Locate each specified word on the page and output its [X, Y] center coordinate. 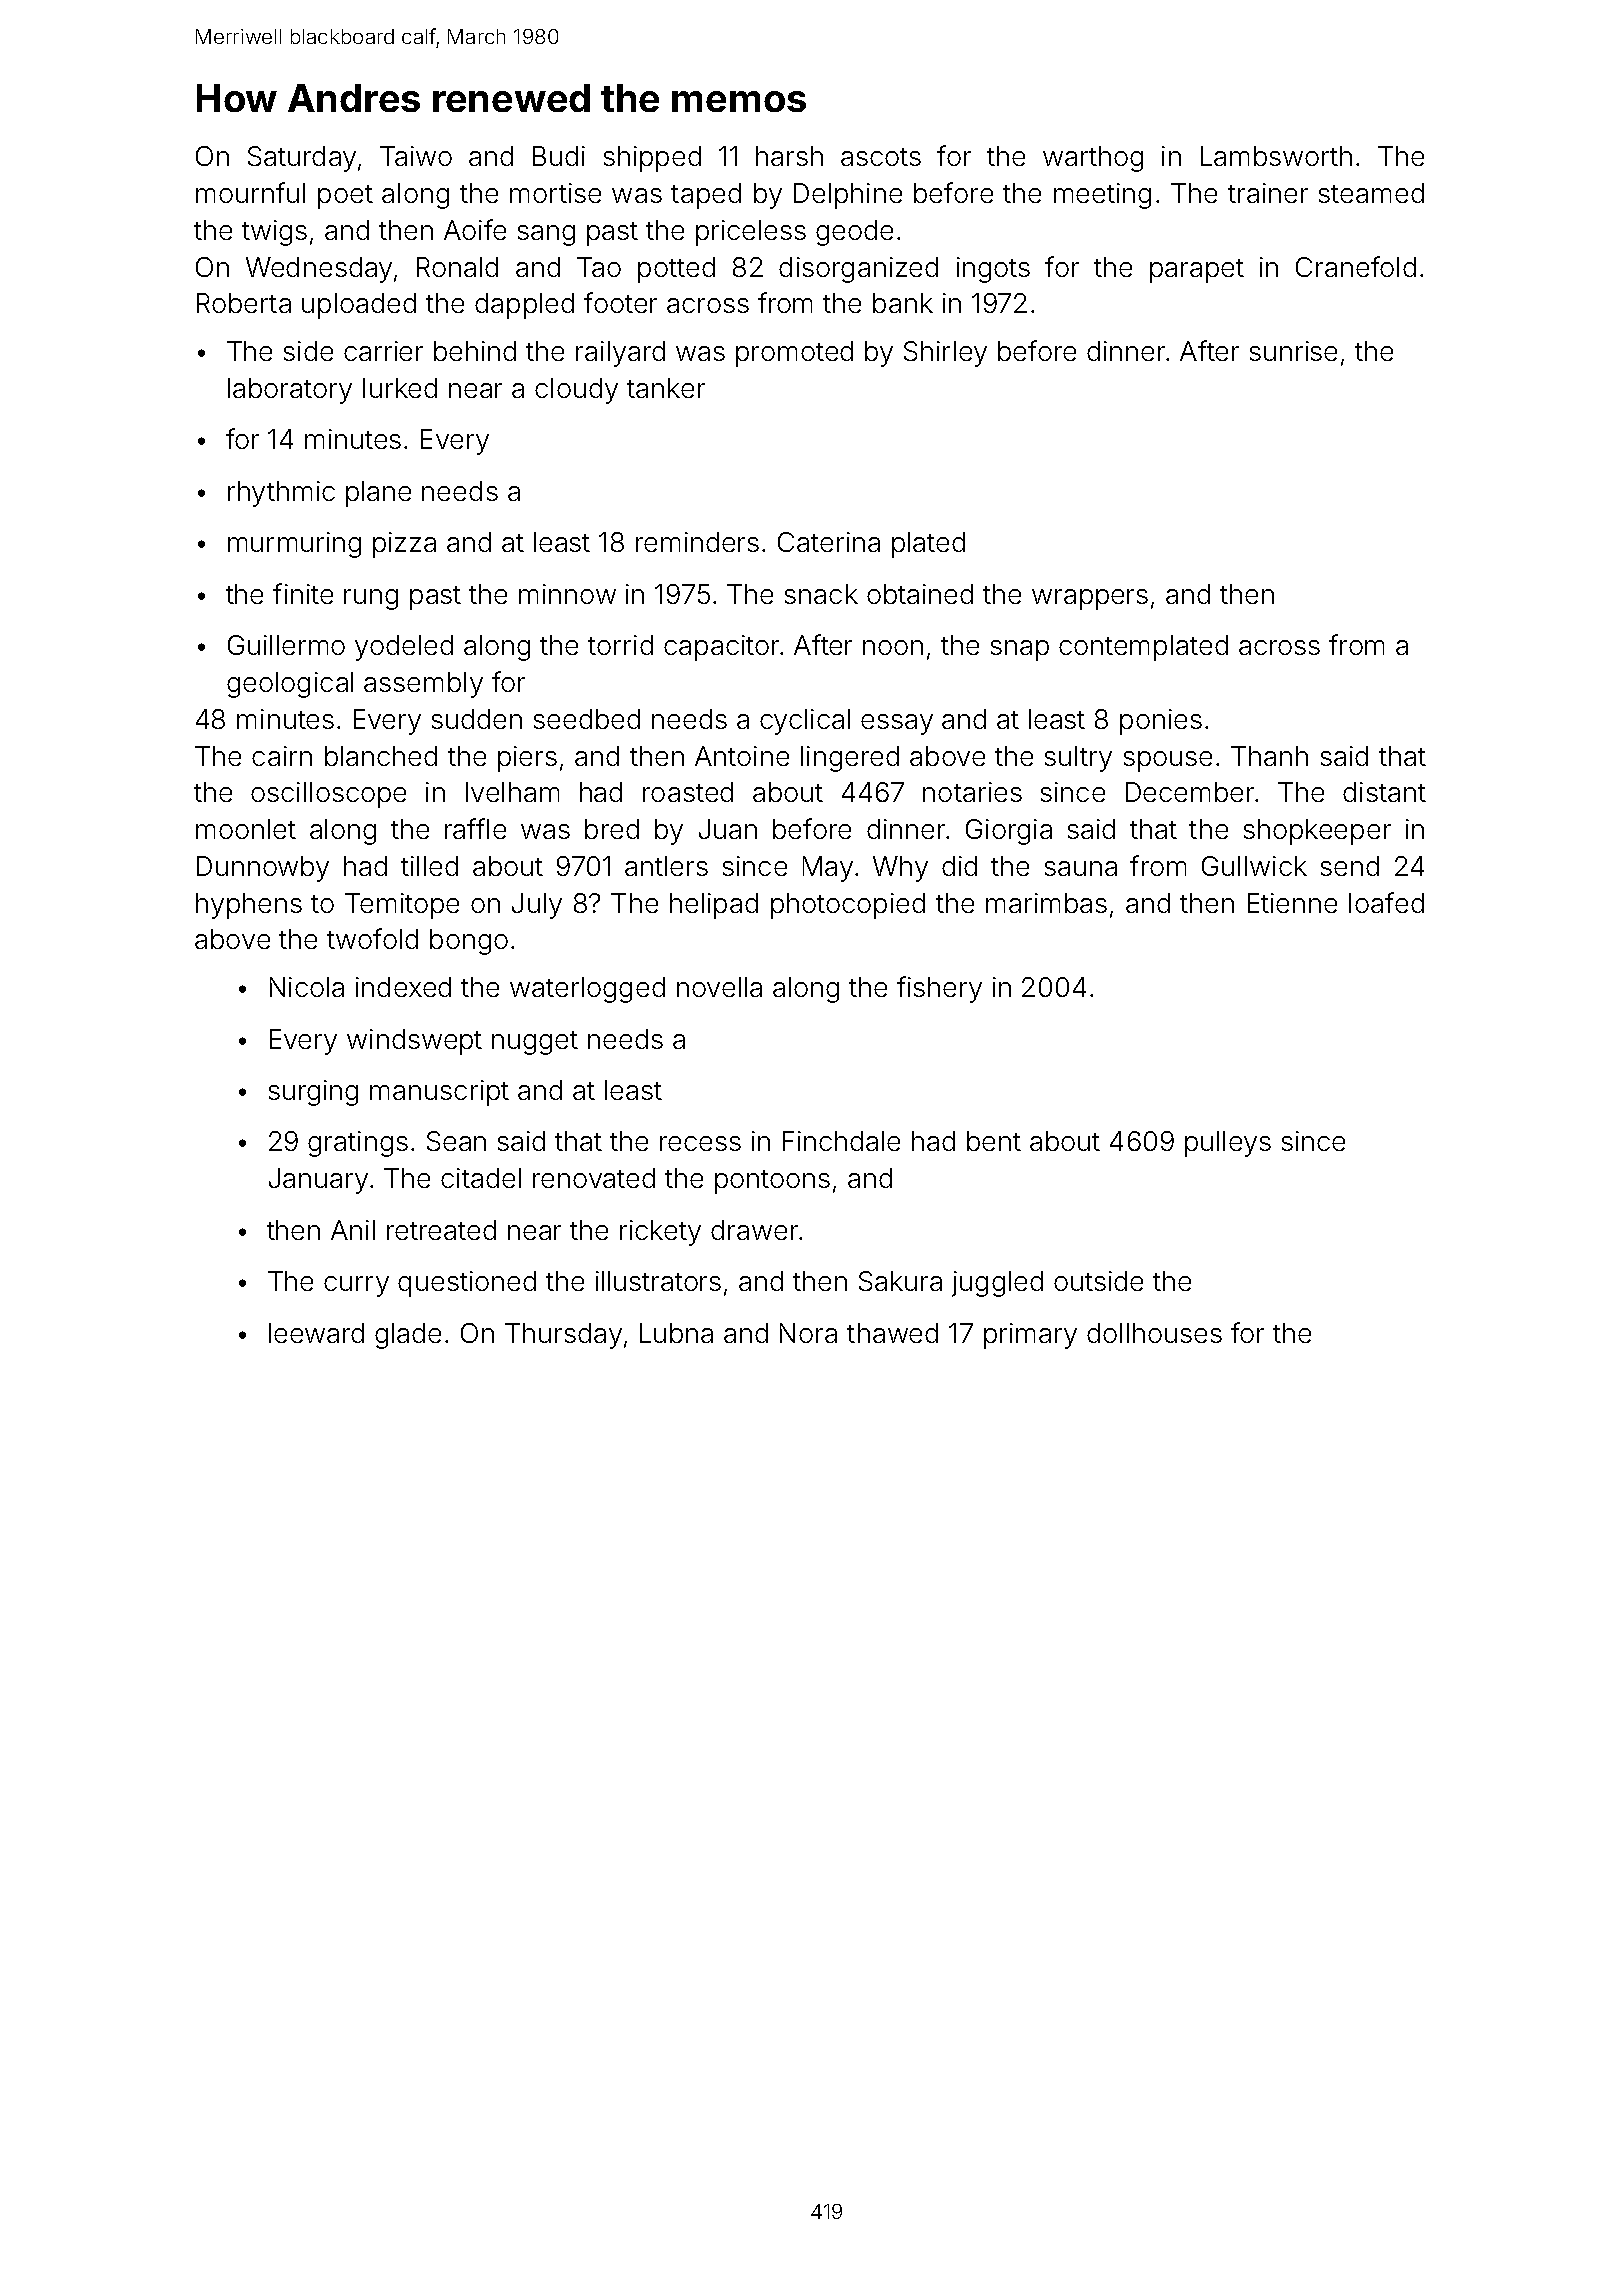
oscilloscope [328, 795]
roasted [688, 792]
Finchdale [841, 1141]
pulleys [1228, 1144]
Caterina [829, 542]
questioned [467, 1284]
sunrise [1293, 351]
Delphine [848, 196]
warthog [1093, 159]
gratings [358, 1144]
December [1190, 792]
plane [378, 494]
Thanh [1269, 756]
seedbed [587, 719]
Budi [559, 156]
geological [290, 685]
